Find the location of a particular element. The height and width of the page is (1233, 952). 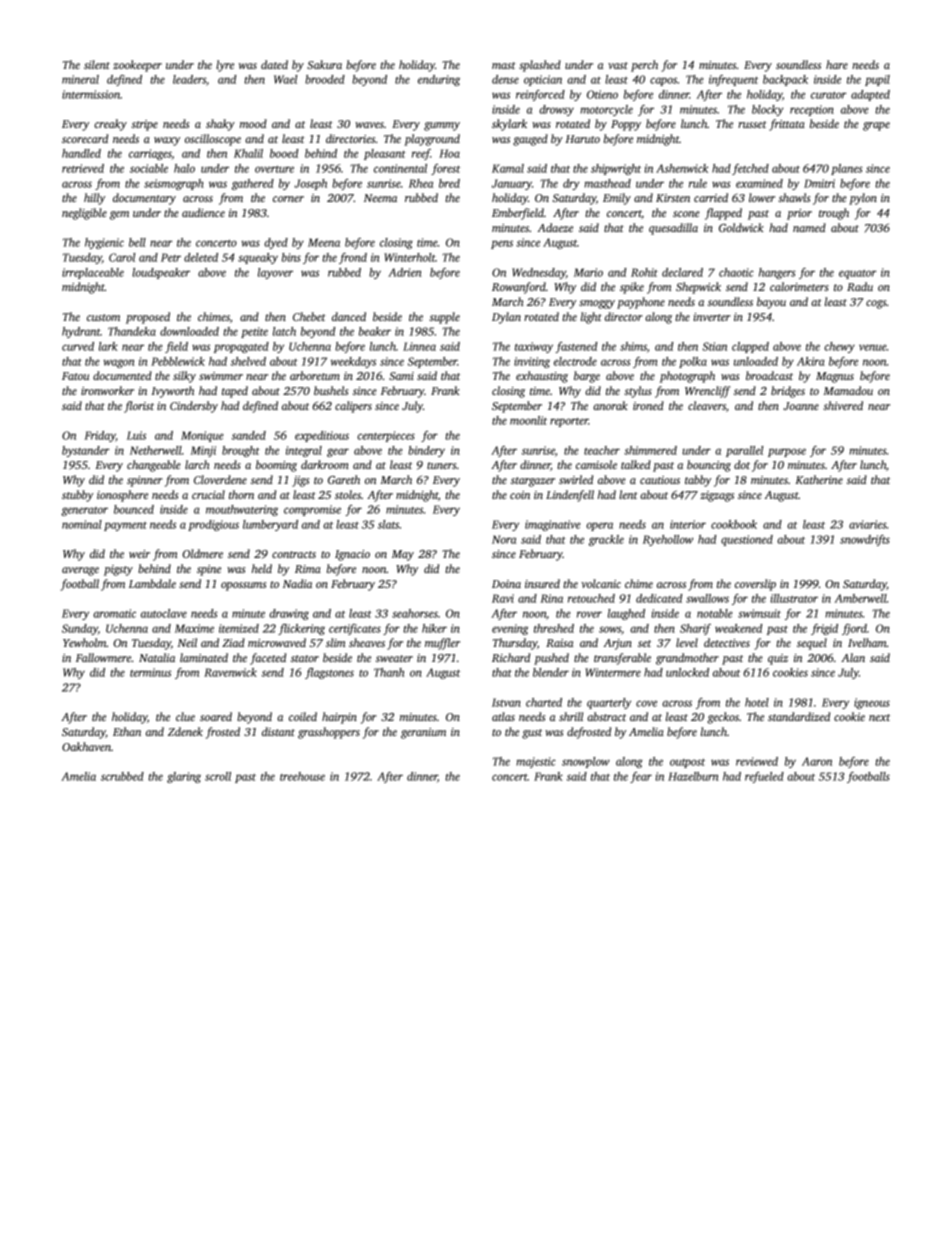

curved is located at coordinates (78, 346).
